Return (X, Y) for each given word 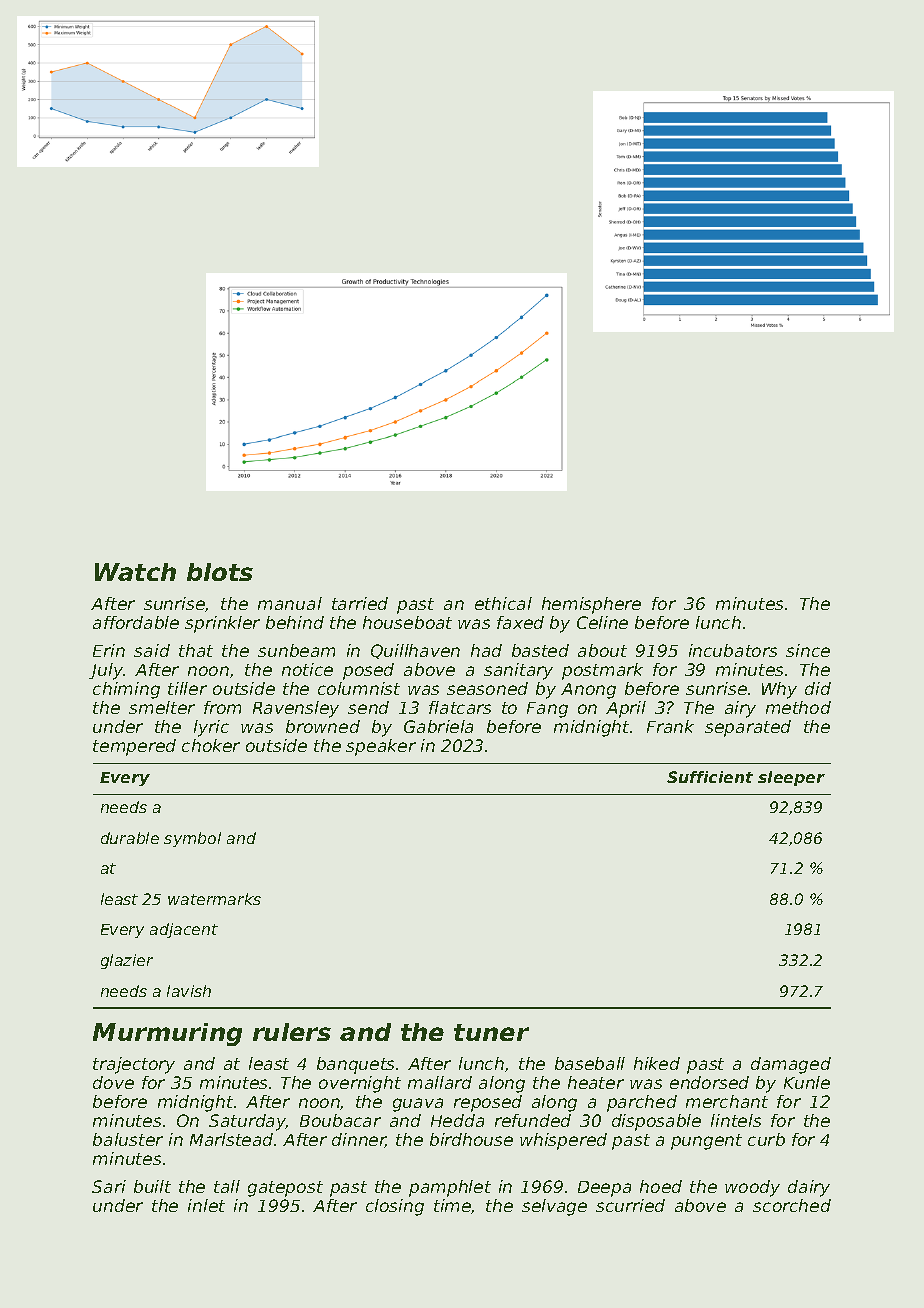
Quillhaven (415, 651)
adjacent (184, 930)
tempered (134, 747)
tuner (491, 1032)
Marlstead (231, 1139)
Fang (547, 710)
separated (748, 728)
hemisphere (591, 605)
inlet (206, 1205)
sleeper (791, 778)
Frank (670, 726)
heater (596, 1082)
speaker (381, 747)
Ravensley (296, 709)
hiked (657, 1063)
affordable (136, 622)
